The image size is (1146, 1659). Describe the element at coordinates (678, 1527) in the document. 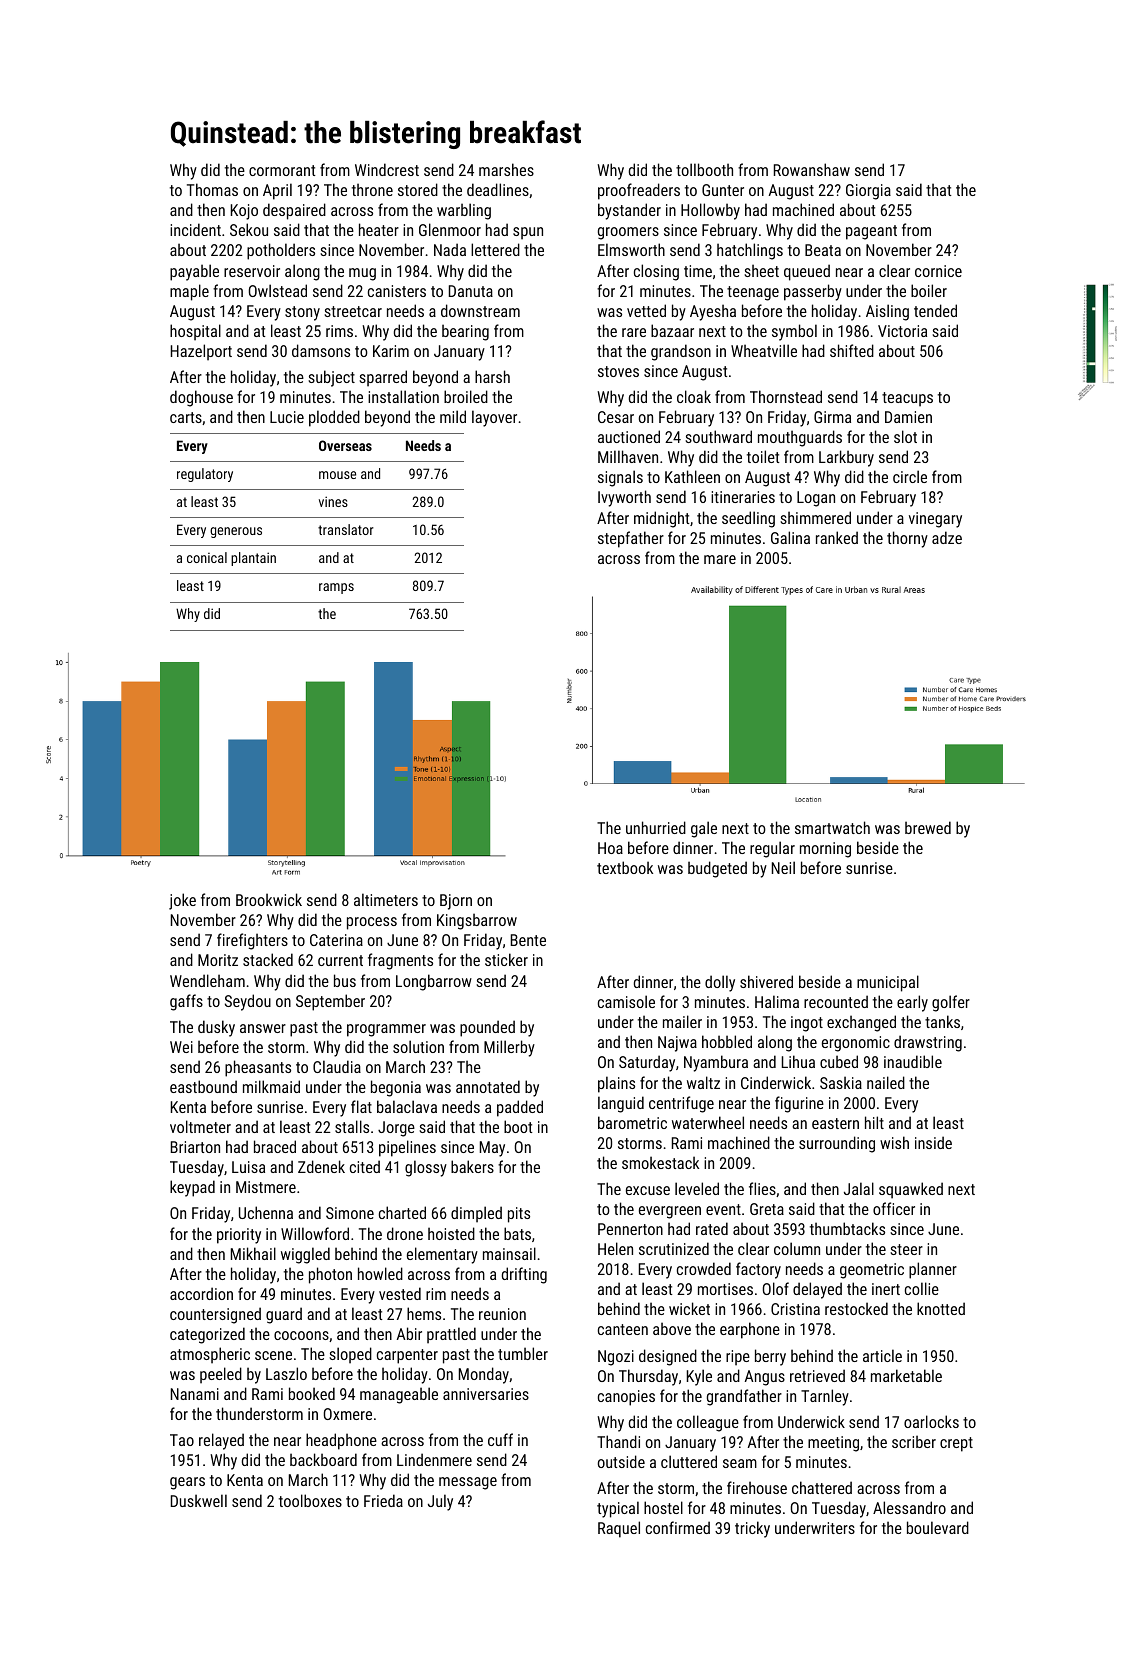

I see `confirmed` at that location.
